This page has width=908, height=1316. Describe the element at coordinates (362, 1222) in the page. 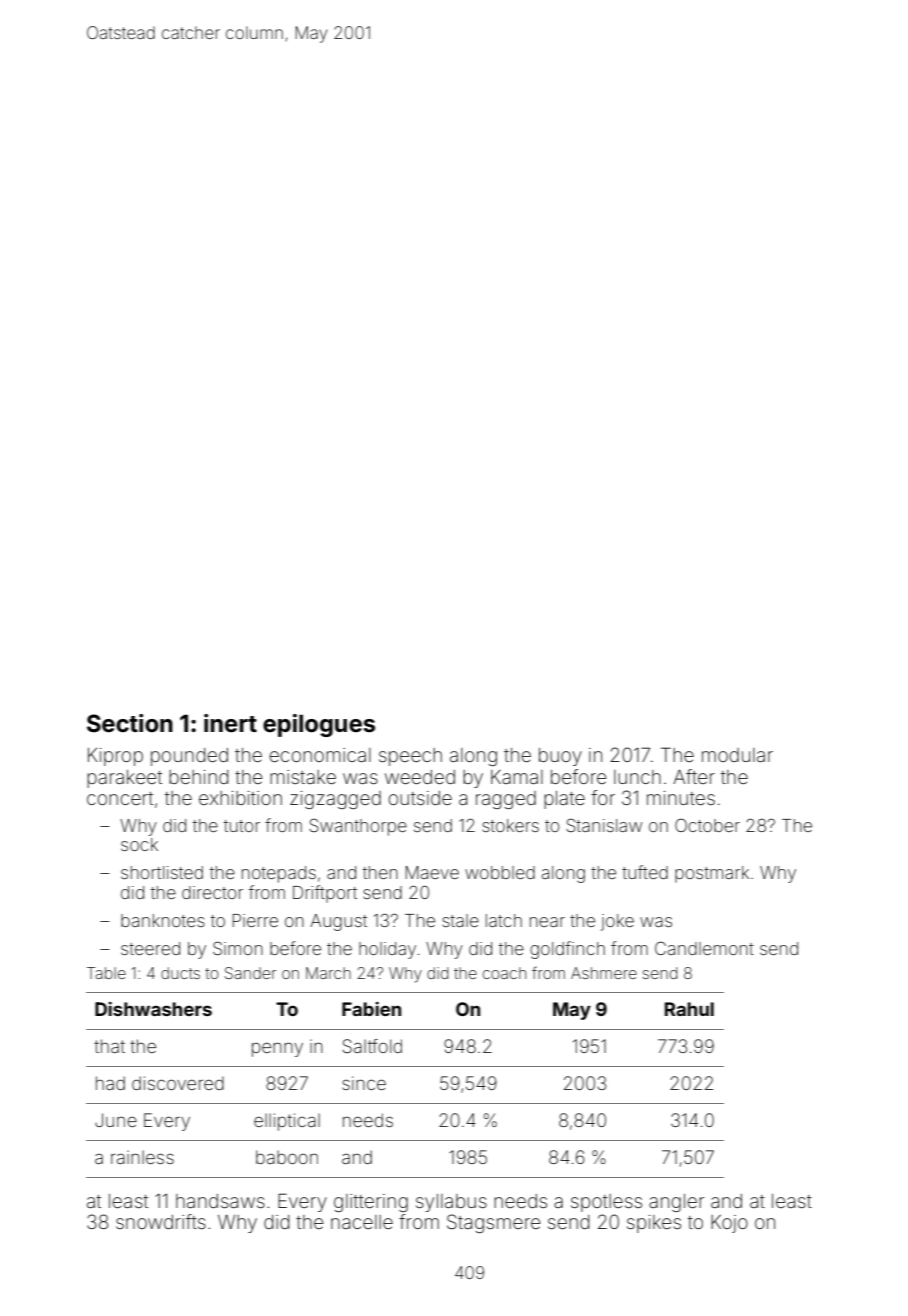

I see `nacelle` at that location.
